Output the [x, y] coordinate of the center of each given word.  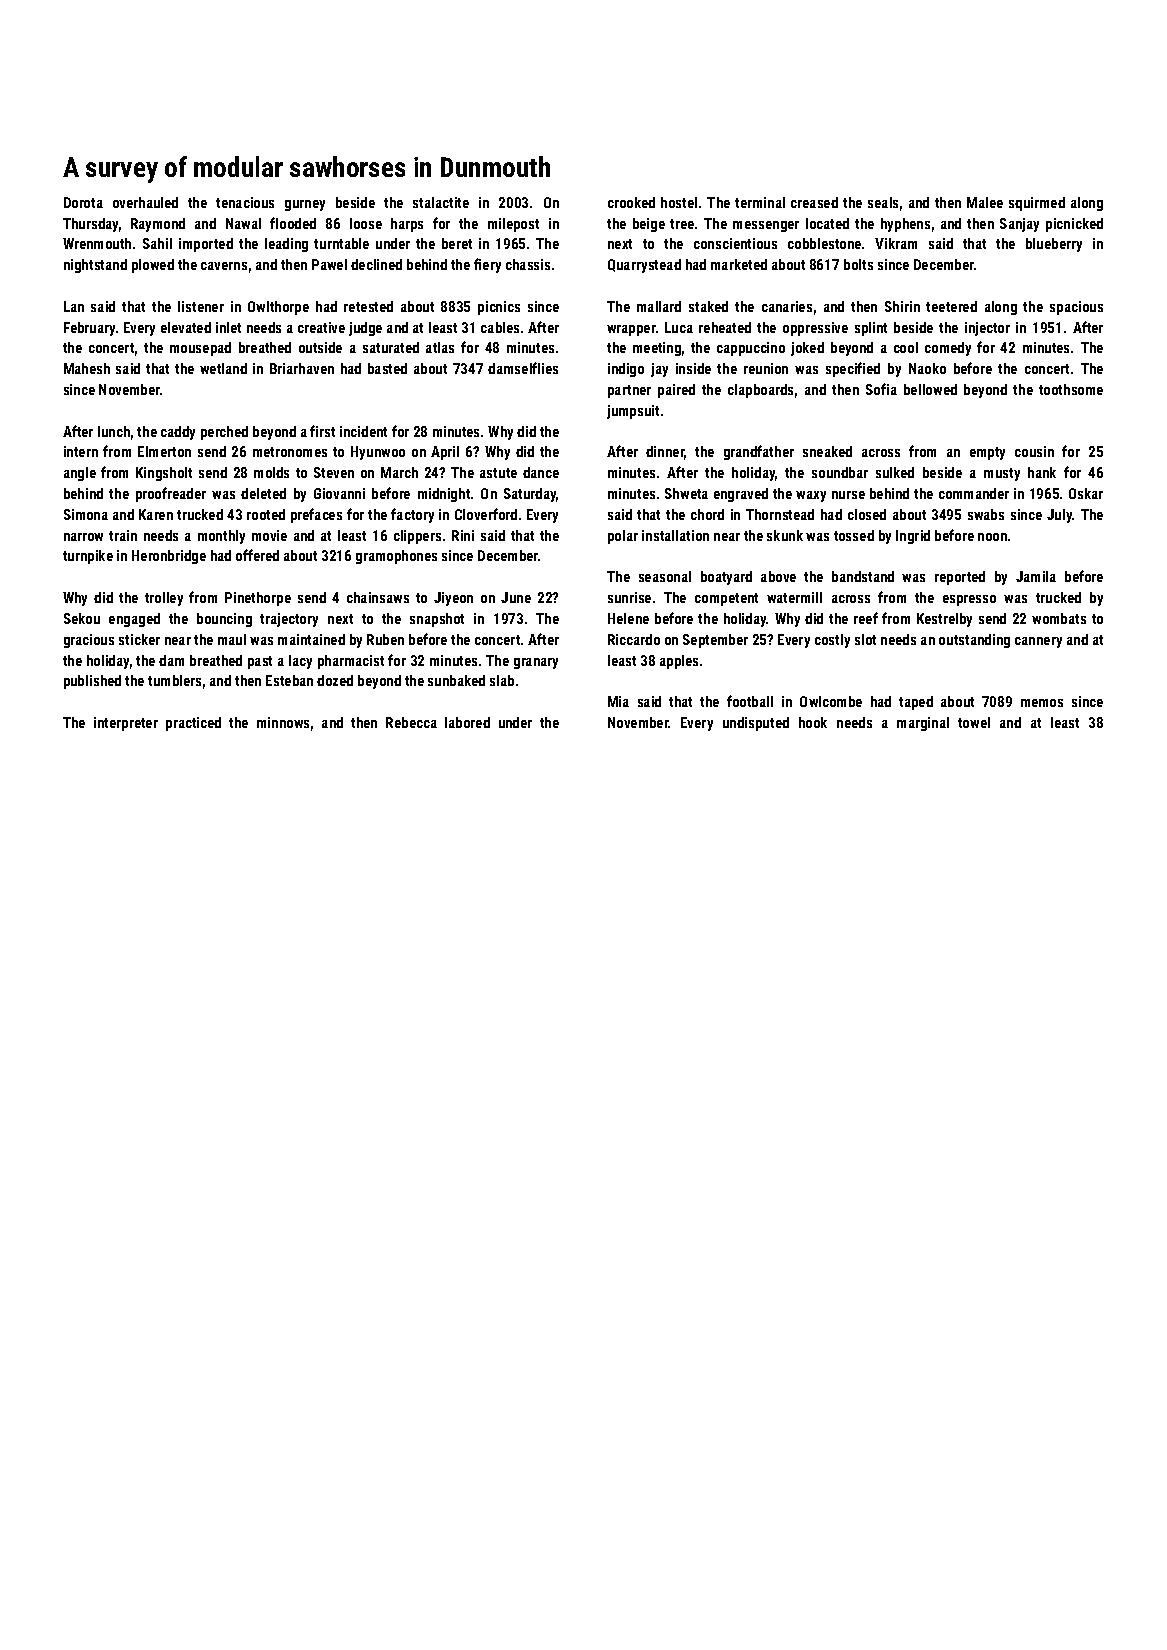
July [1060, 516]
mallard [659, 306]
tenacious [245, 202]
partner [629, 391]
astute [498, 473]
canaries [787, 306]
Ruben [385, 639]
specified [853, 369]
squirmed [1037, 204]
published [92, 682]
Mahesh [87, 368]
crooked [631, 202]
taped [916, 703]
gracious [89, 641]
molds [271, 472]
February [89, 329]
